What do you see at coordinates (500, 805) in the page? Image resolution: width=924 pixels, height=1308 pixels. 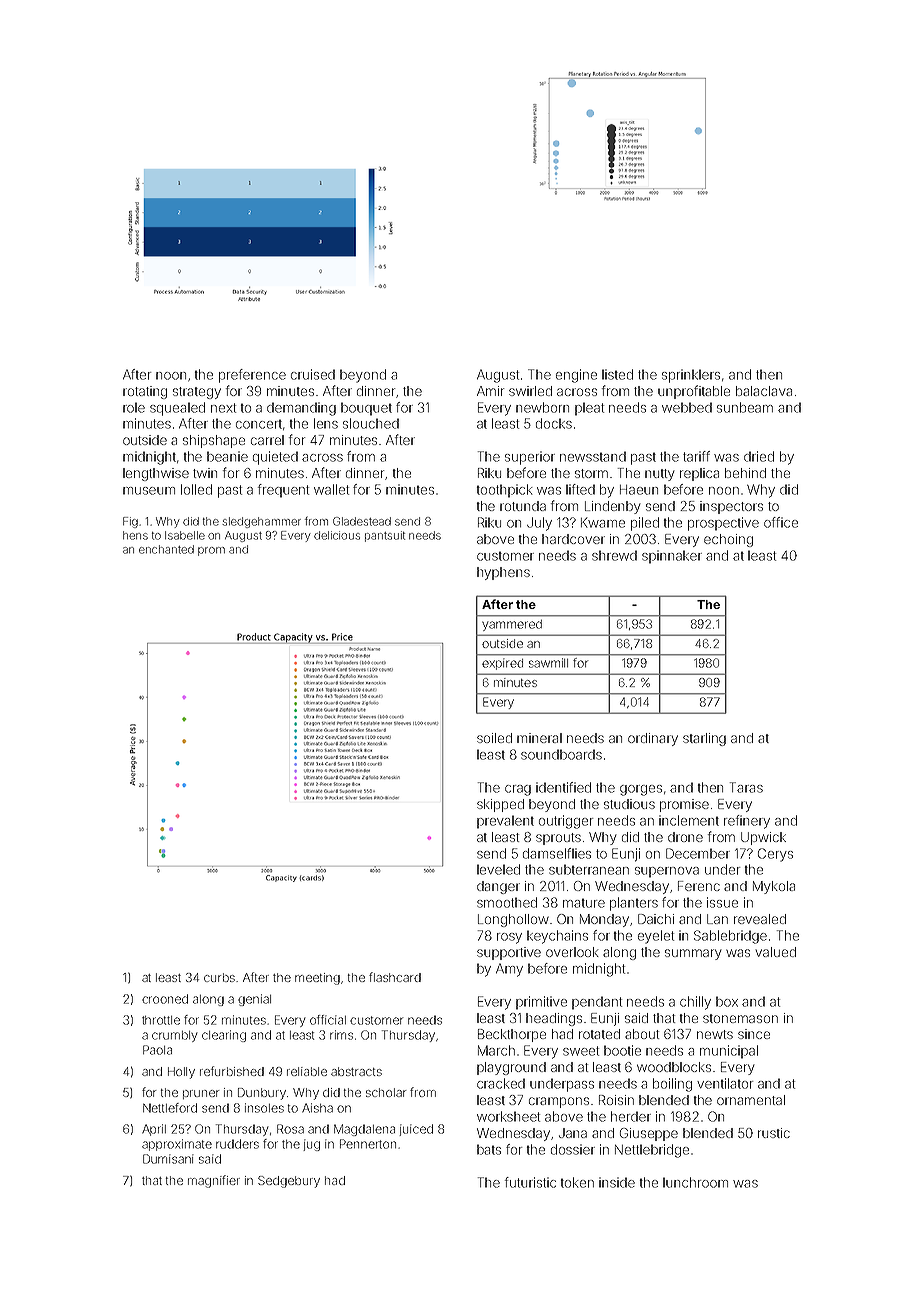 I see `skipped` at bounding box center [500, 805].
